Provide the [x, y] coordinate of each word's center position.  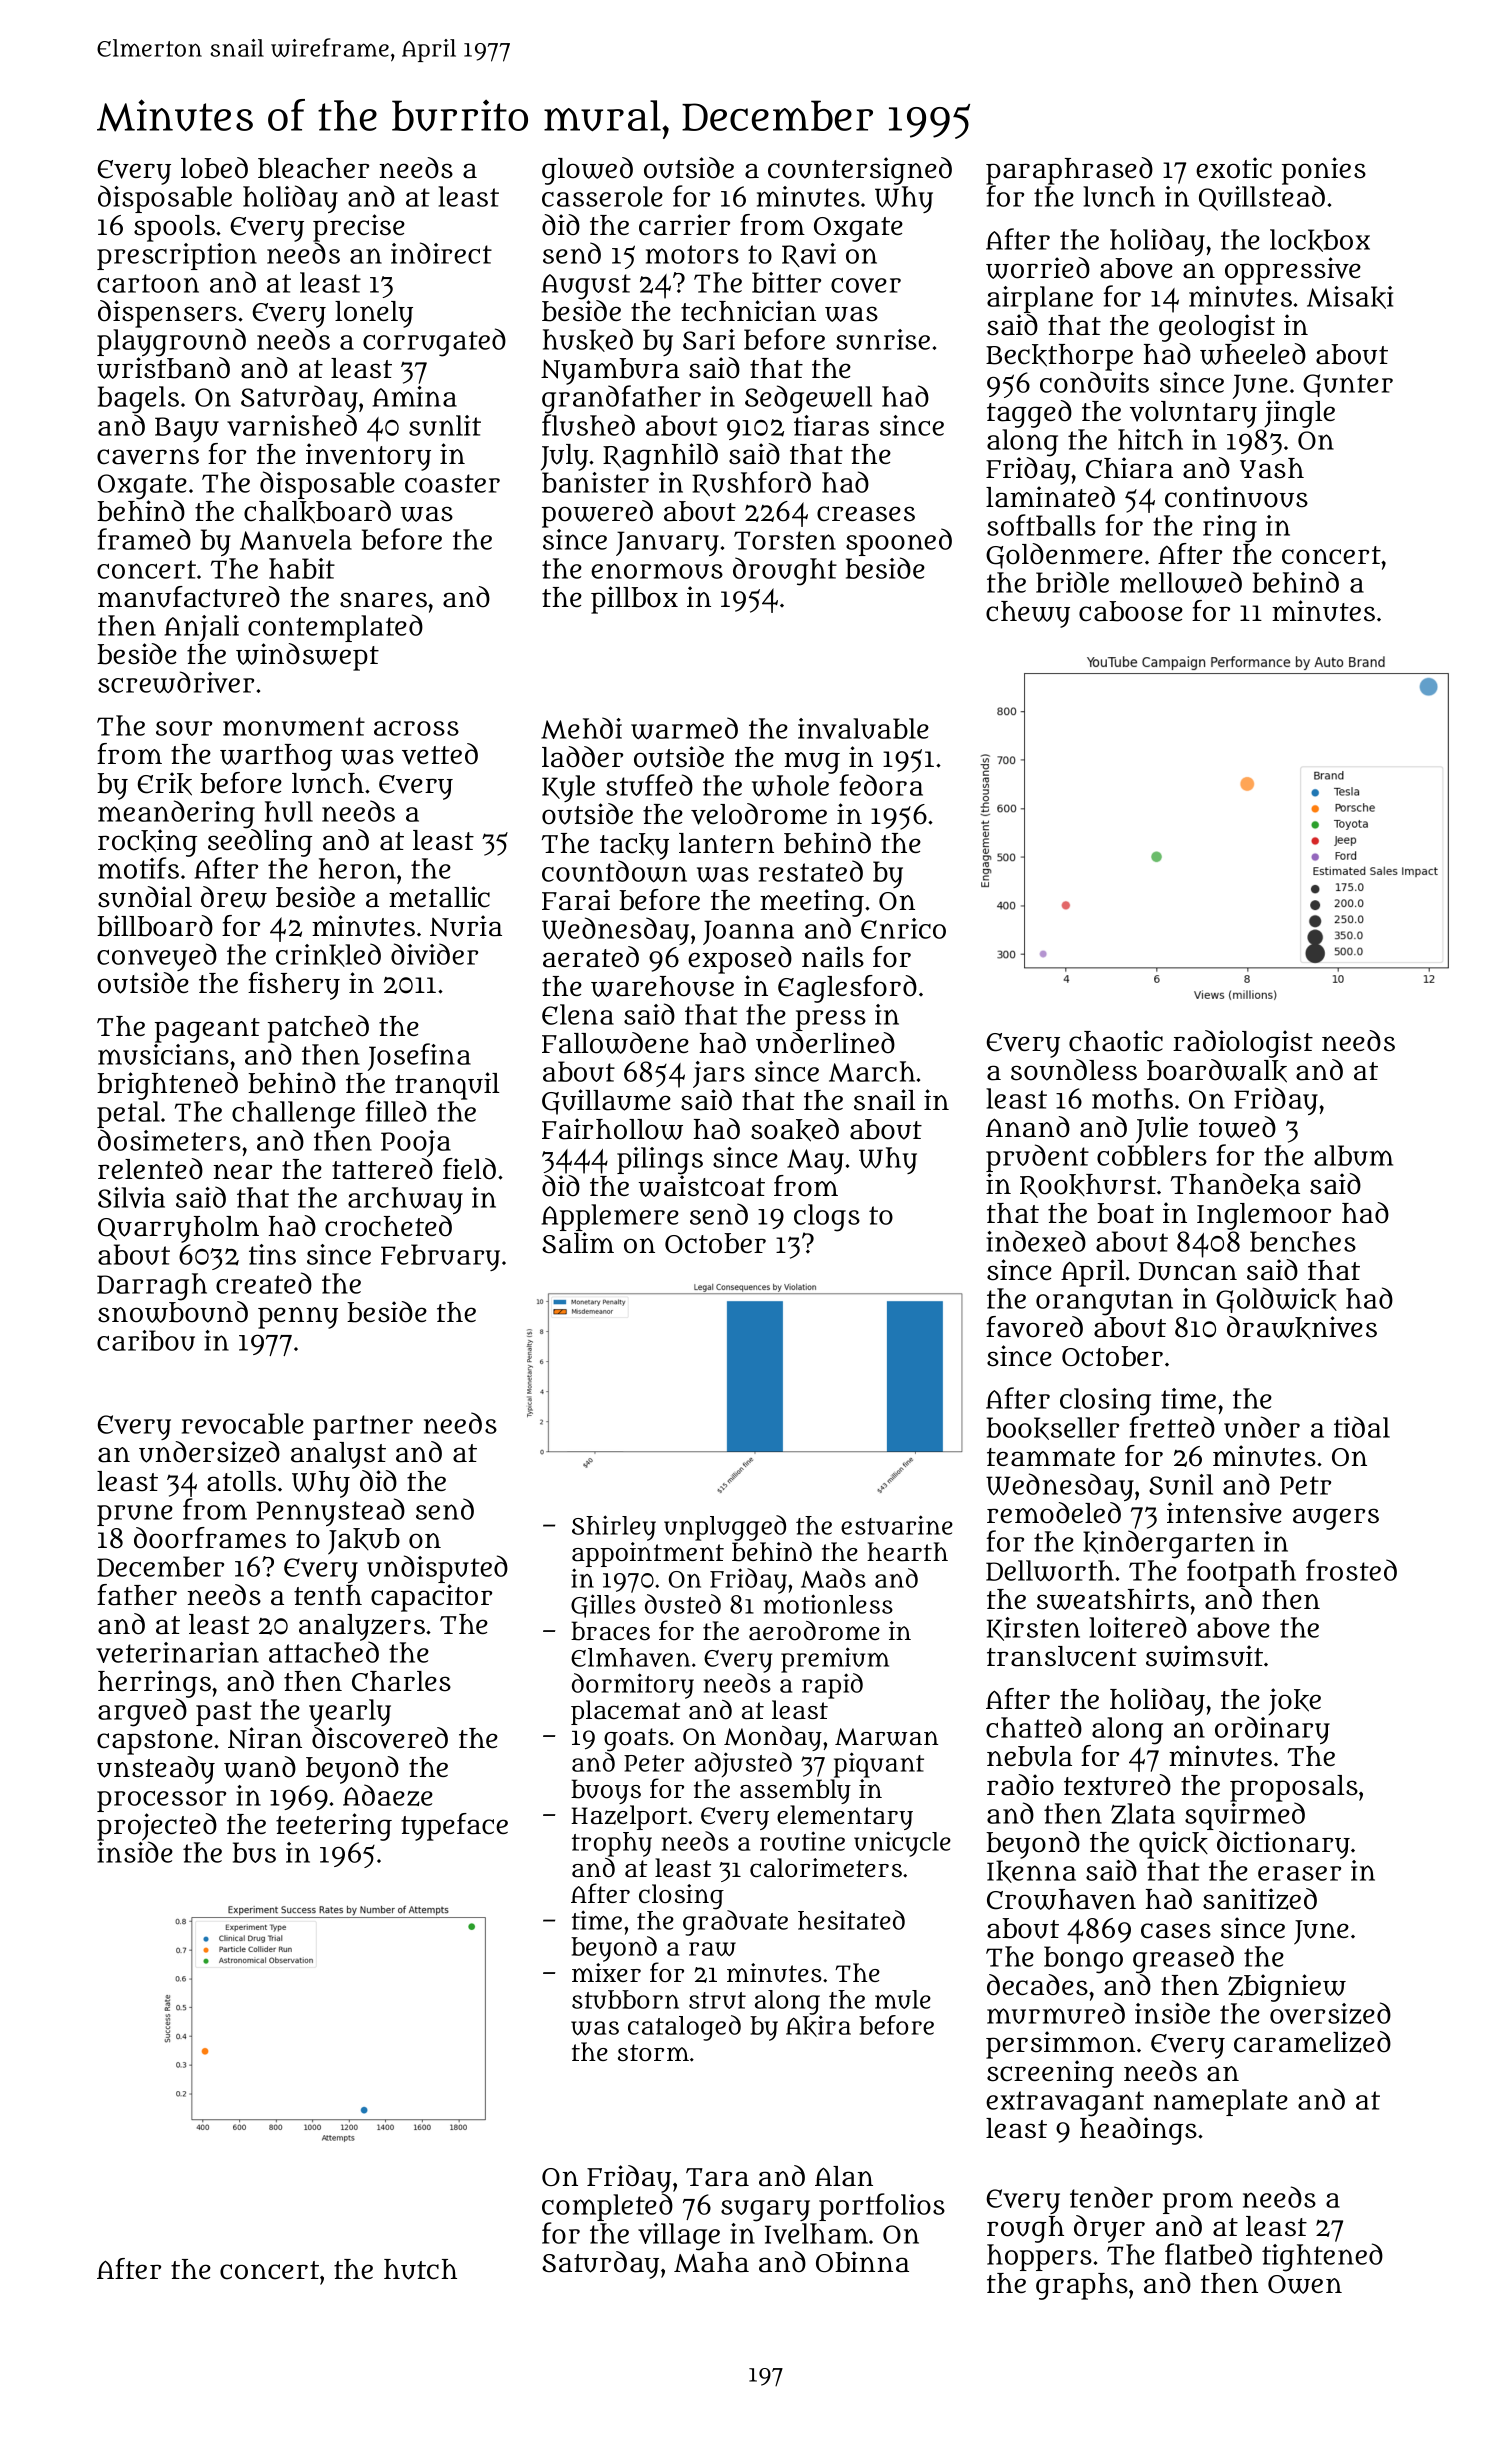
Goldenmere [1064, 556]
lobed [214, 168]
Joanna [748, 932]
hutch [420, 2269]
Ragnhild [660, 457]
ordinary [1272, 1730]
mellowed [1181, 582]
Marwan [886, 1737]
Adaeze [388, 1795]
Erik [165, 784]
